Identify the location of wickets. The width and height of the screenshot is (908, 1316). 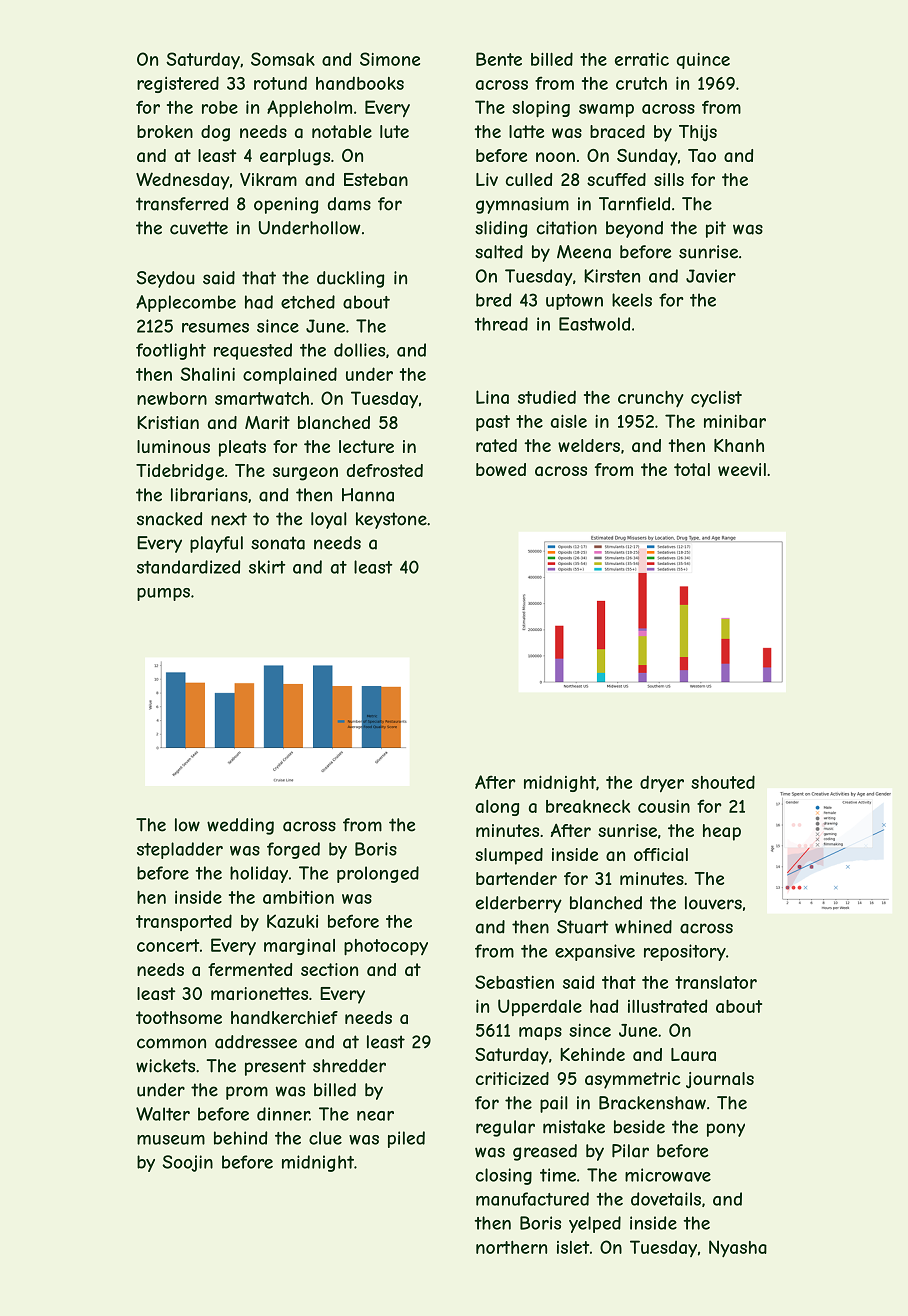
(165, 1066).
